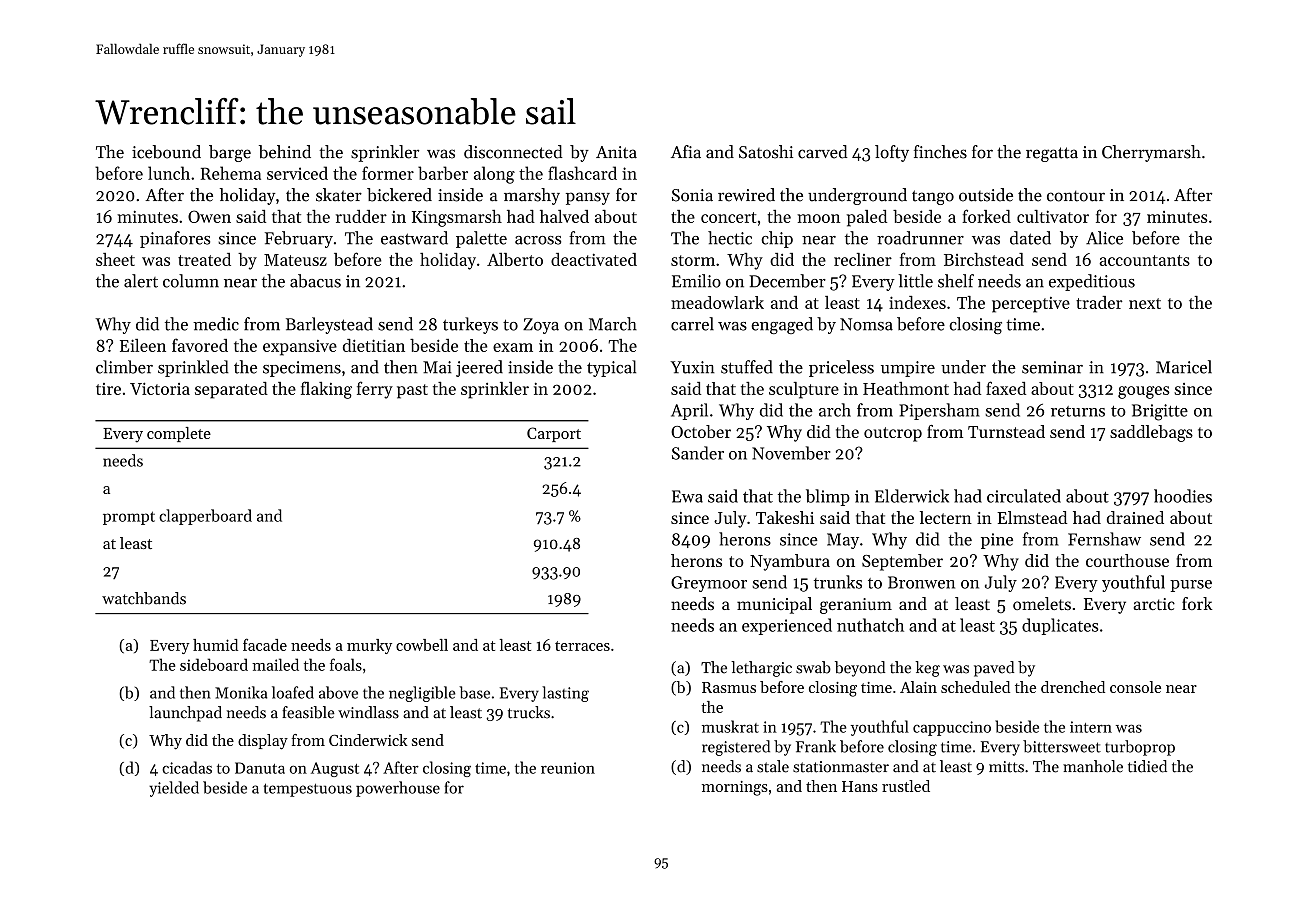  Describe the element at coordinates (231, 390) in the screenshot. I see `separated` at that location.
